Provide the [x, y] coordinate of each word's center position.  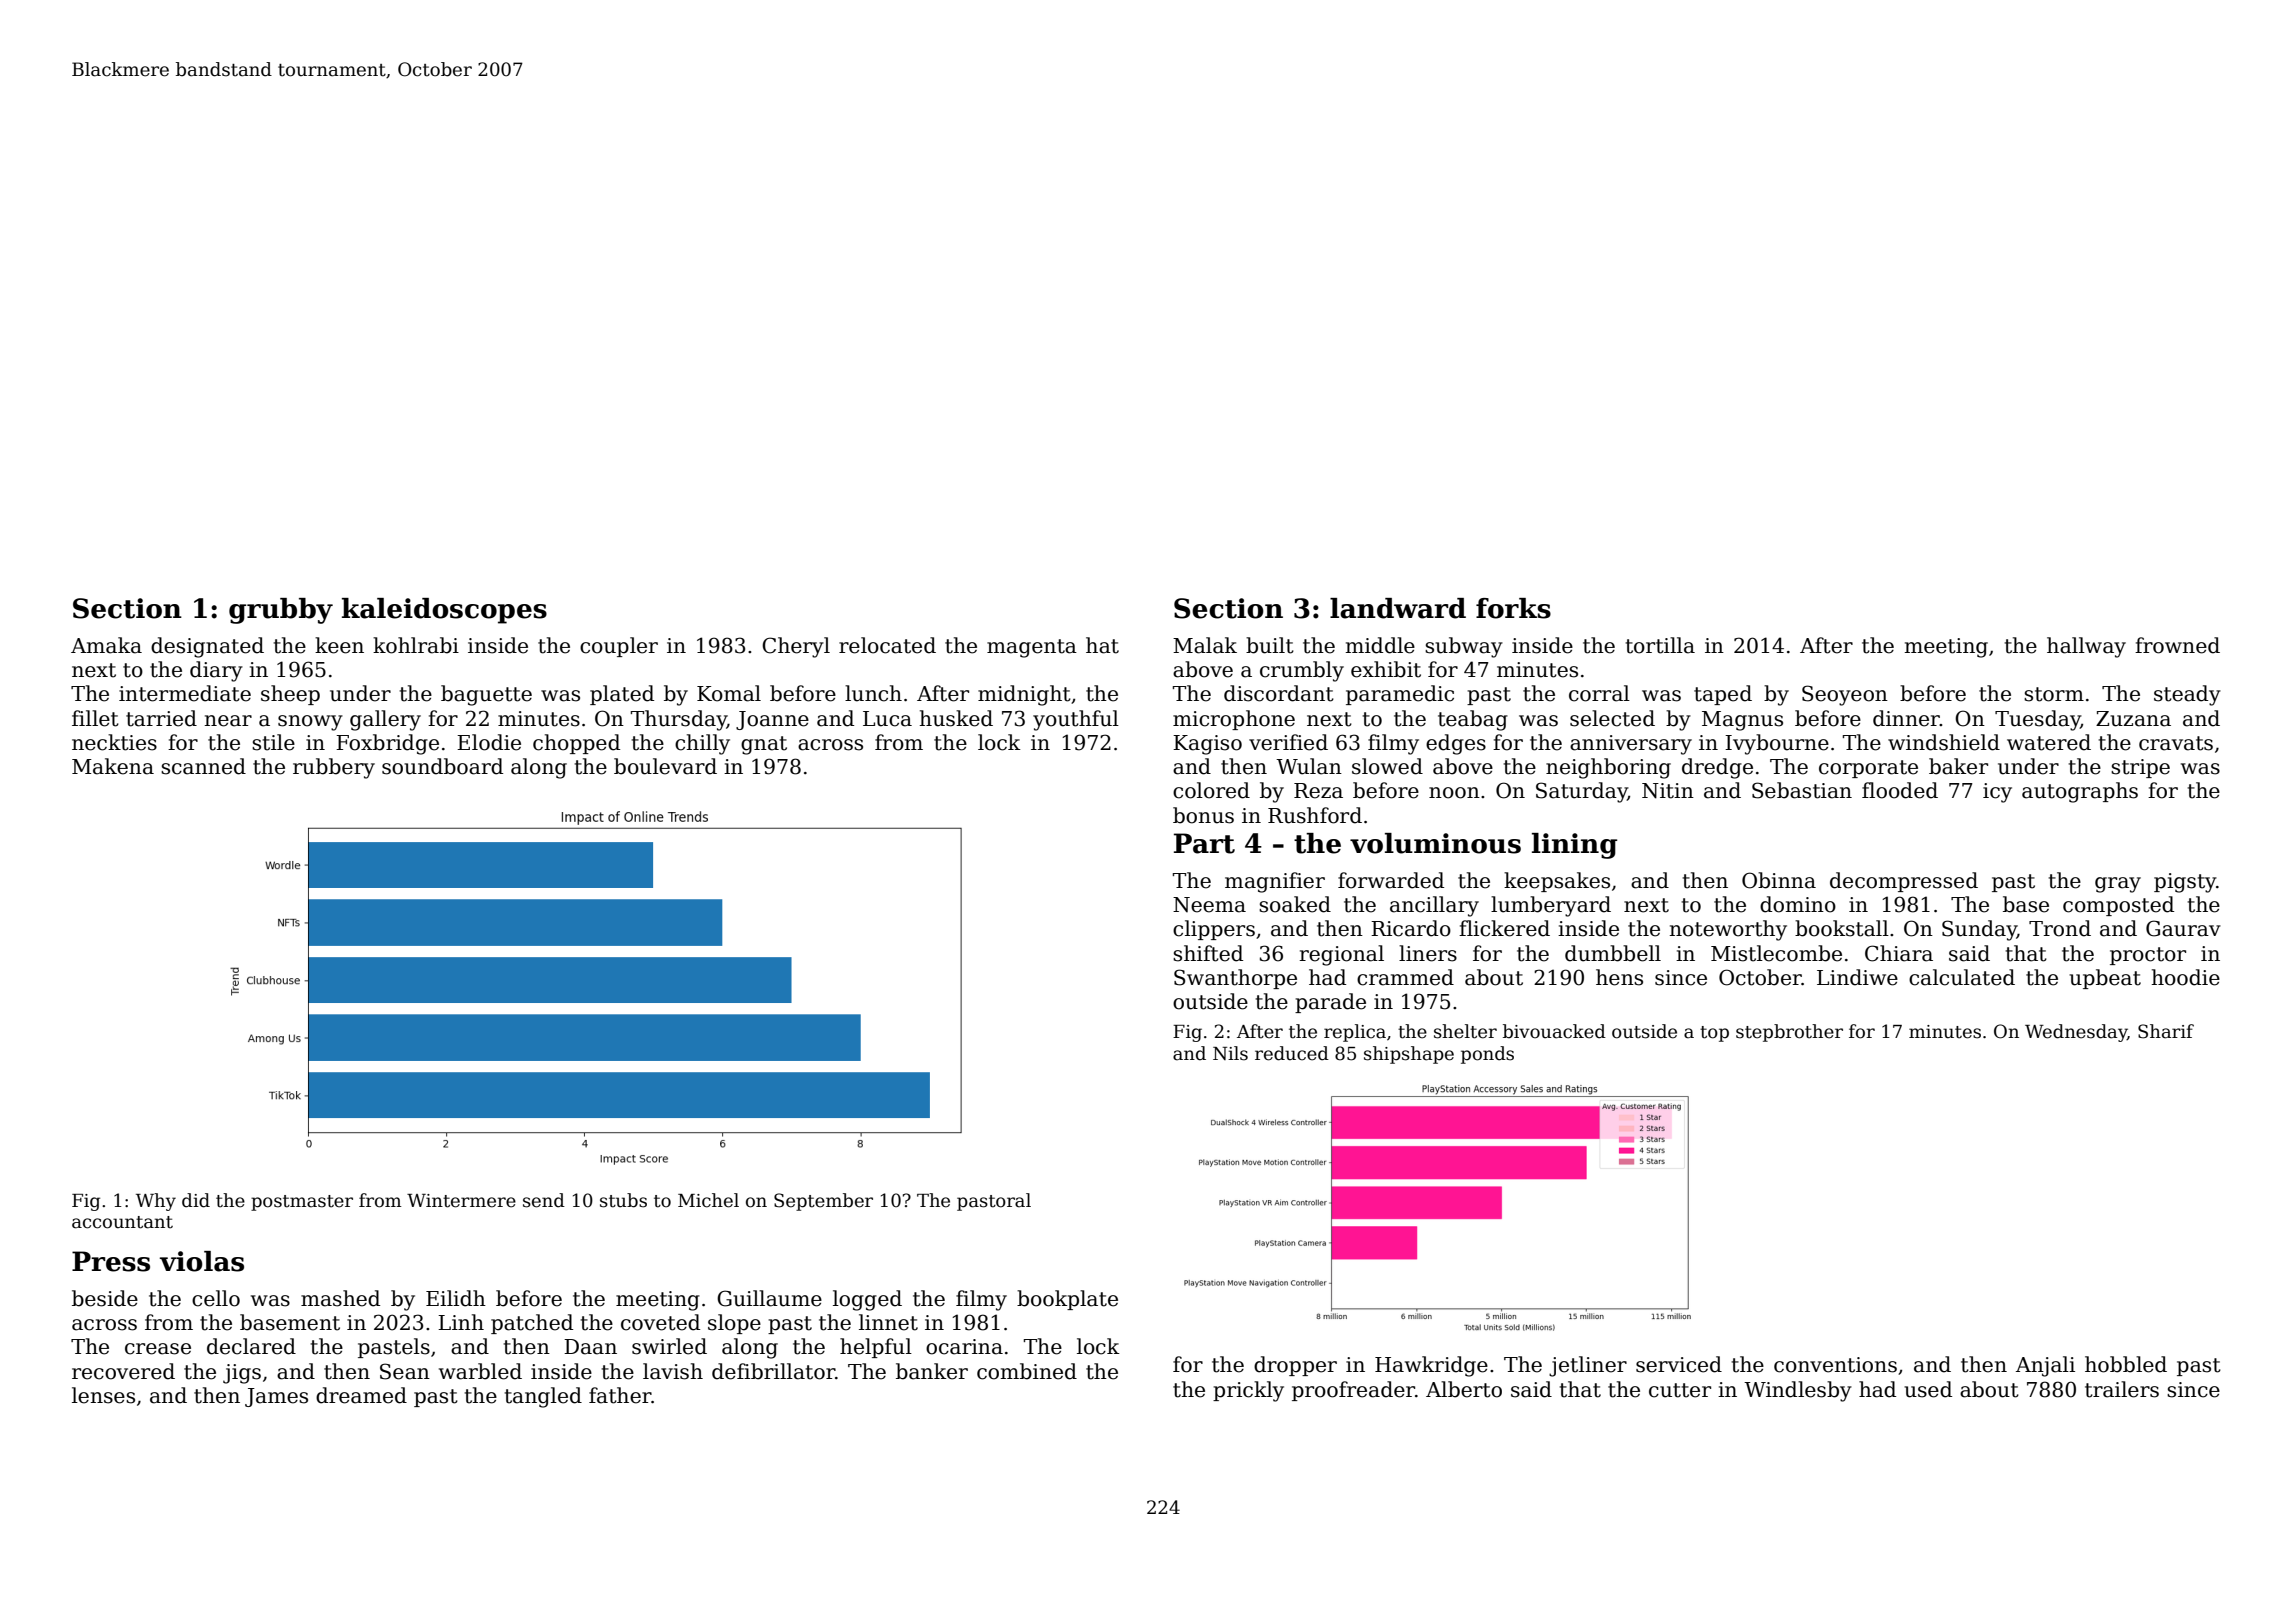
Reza [1318, 791]
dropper [1295, 1366]
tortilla [1660, 645]
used [1928, 1389]
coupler [619, 647]
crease [158, 1349]
